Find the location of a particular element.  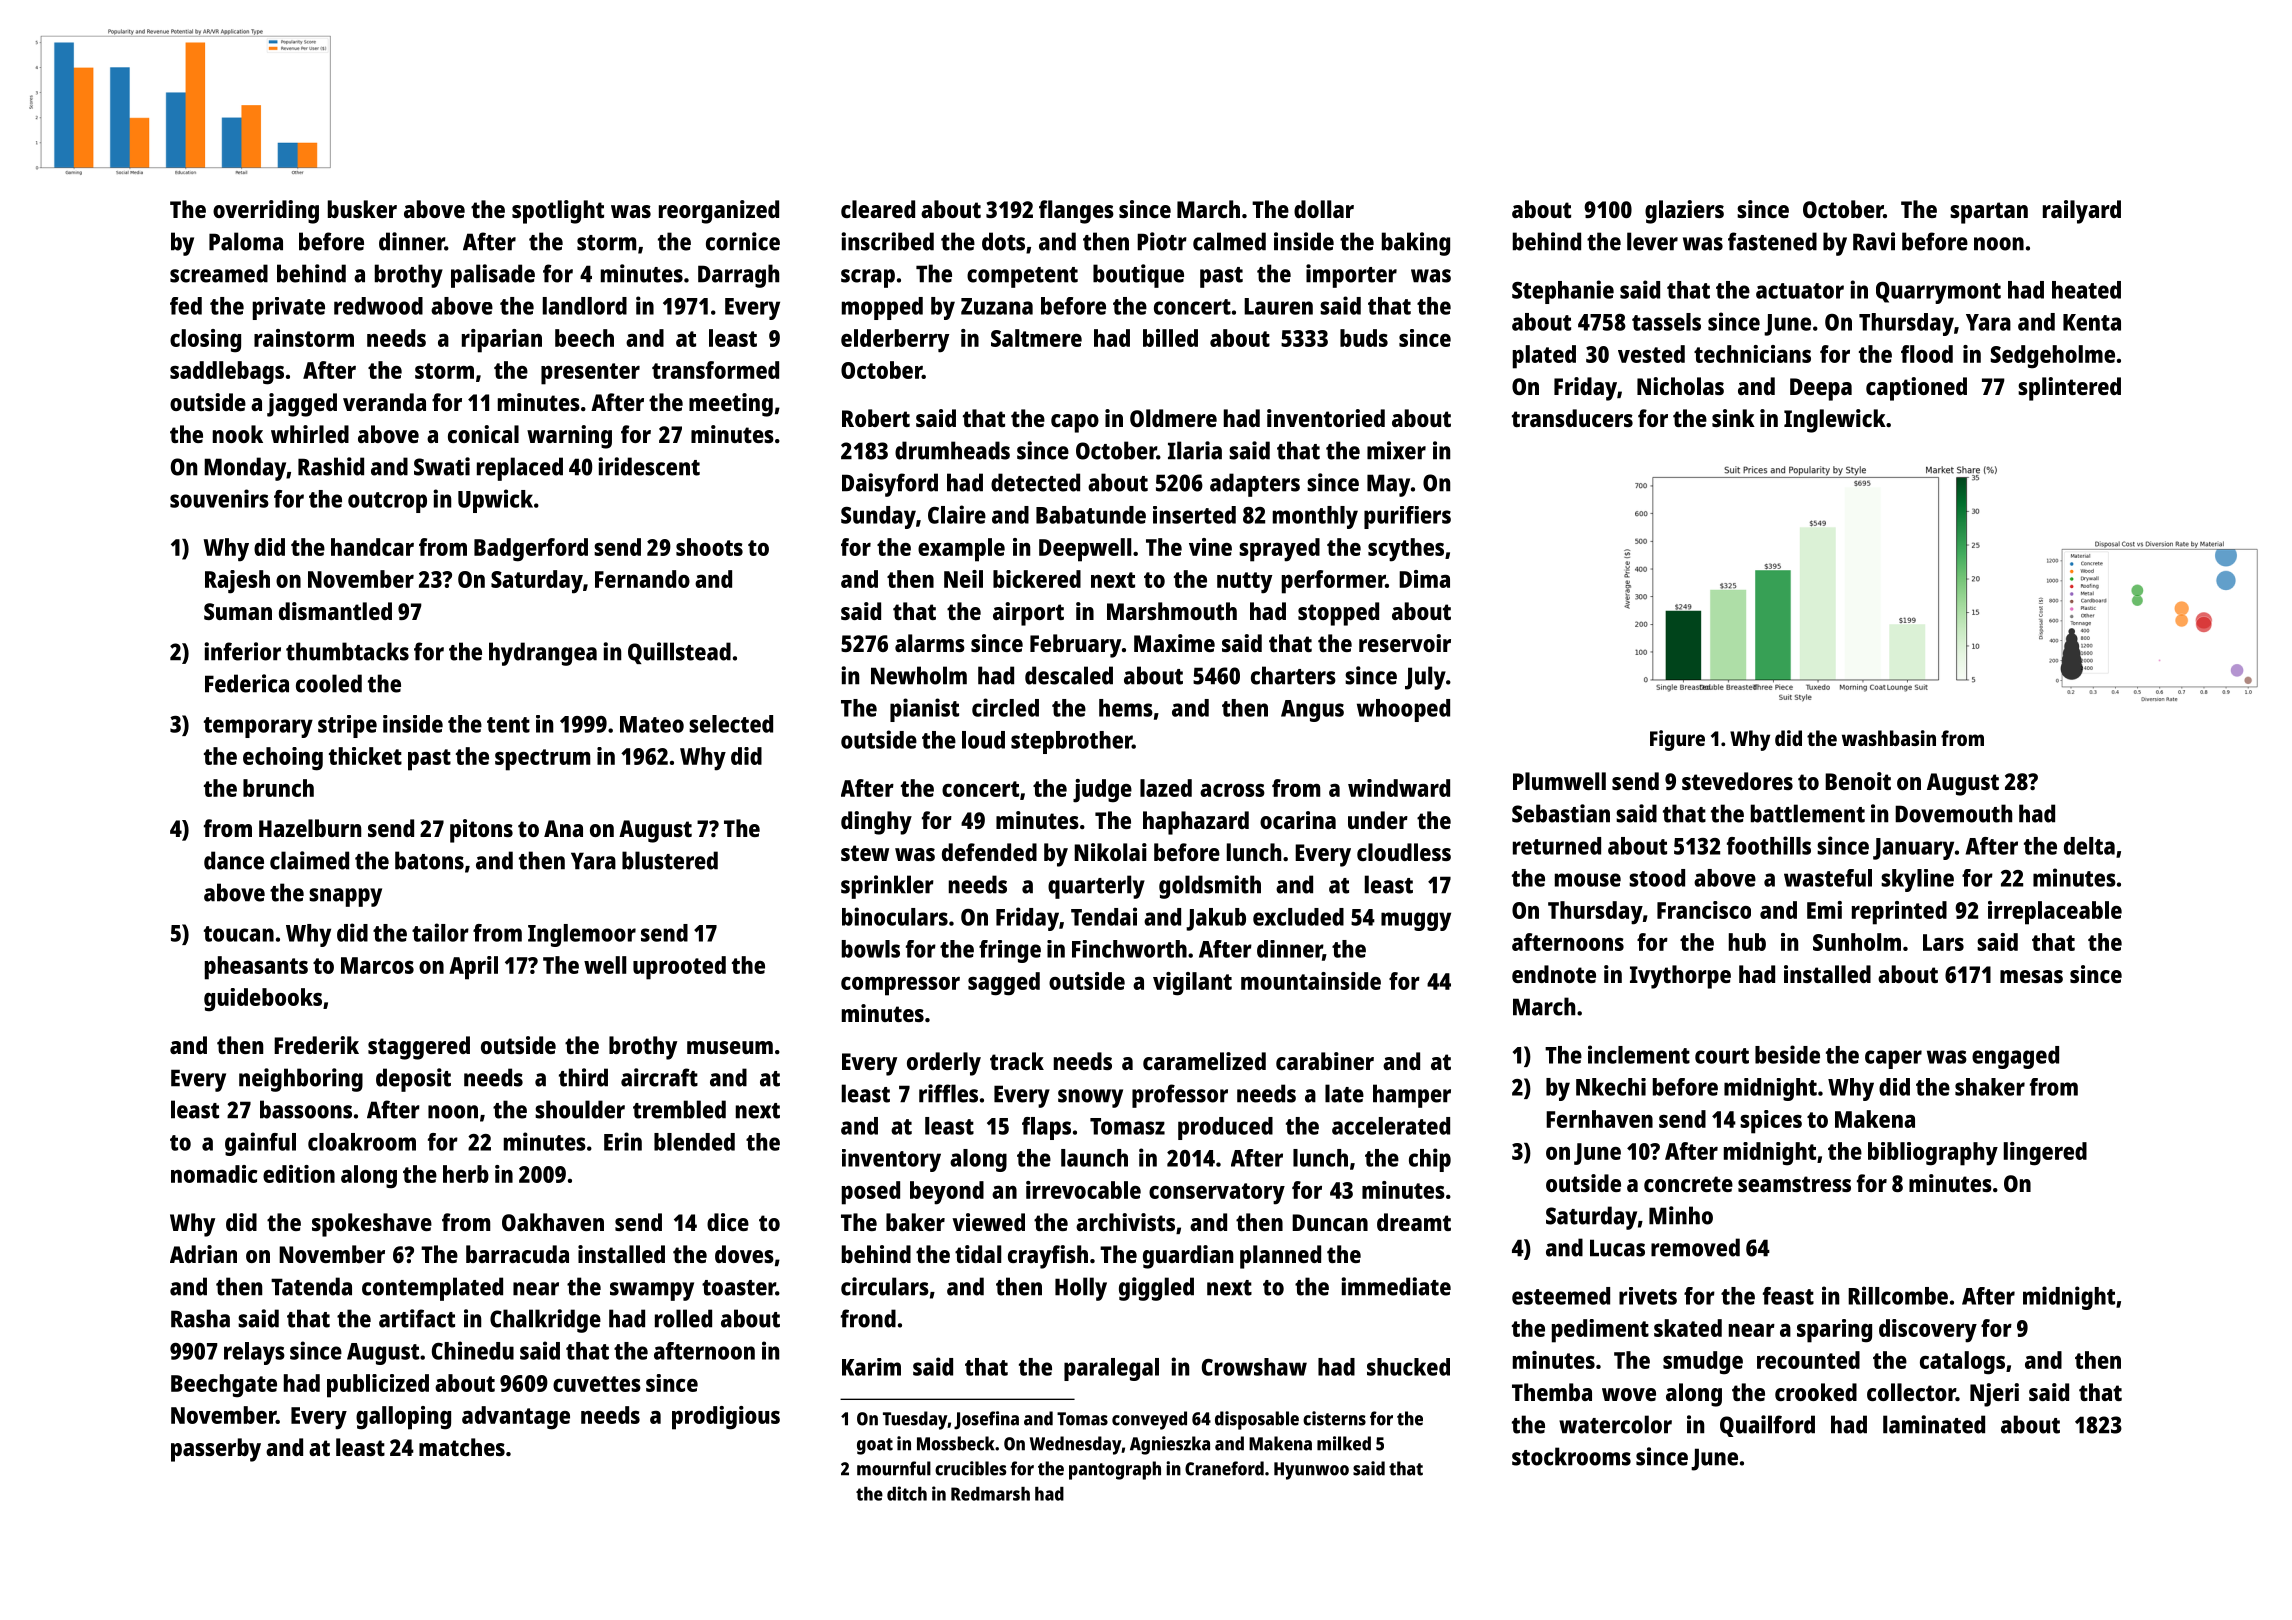

splintered is located at coordinates (2069, 389).
